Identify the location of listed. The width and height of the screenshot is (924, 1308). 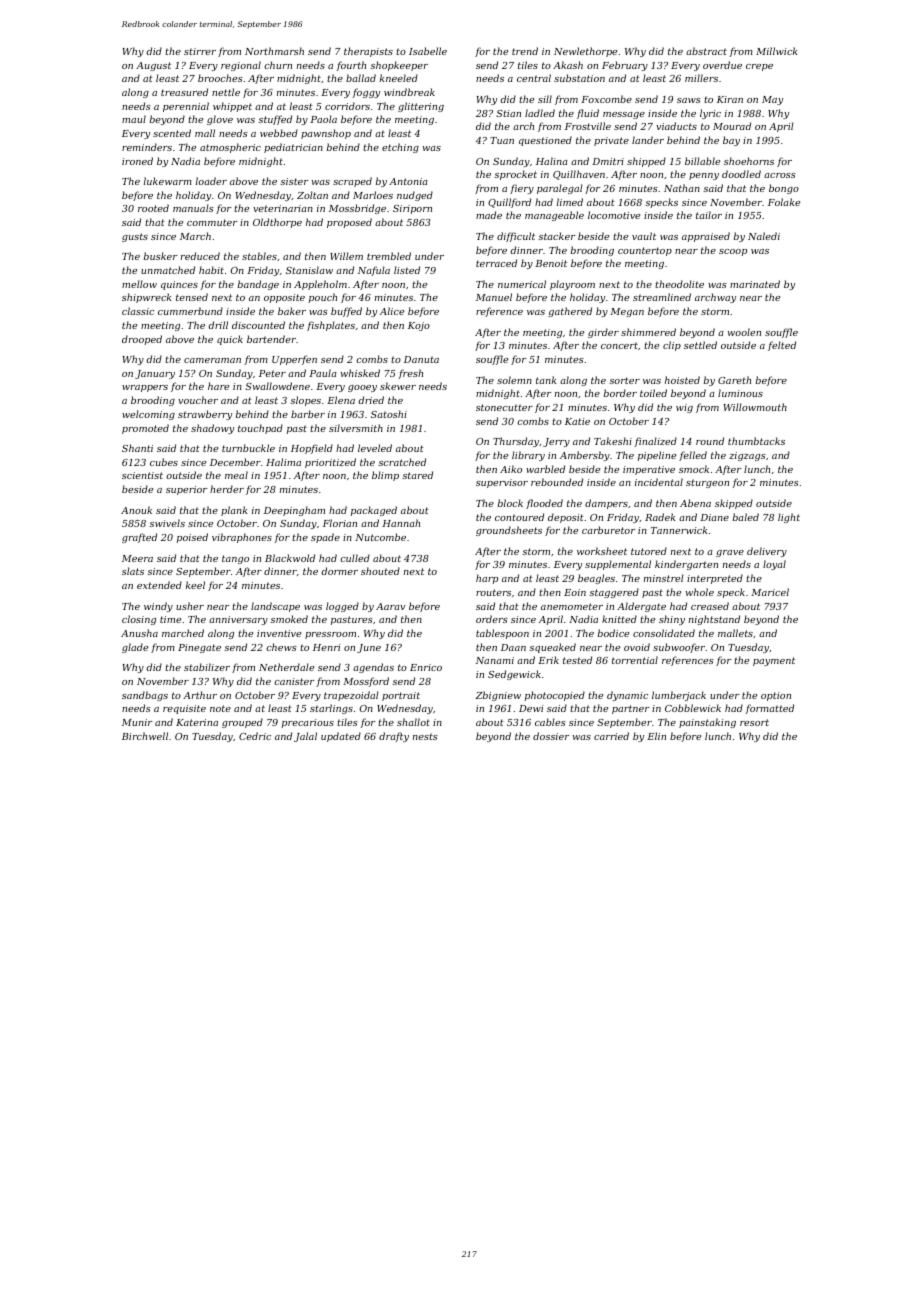
(407, 270).
